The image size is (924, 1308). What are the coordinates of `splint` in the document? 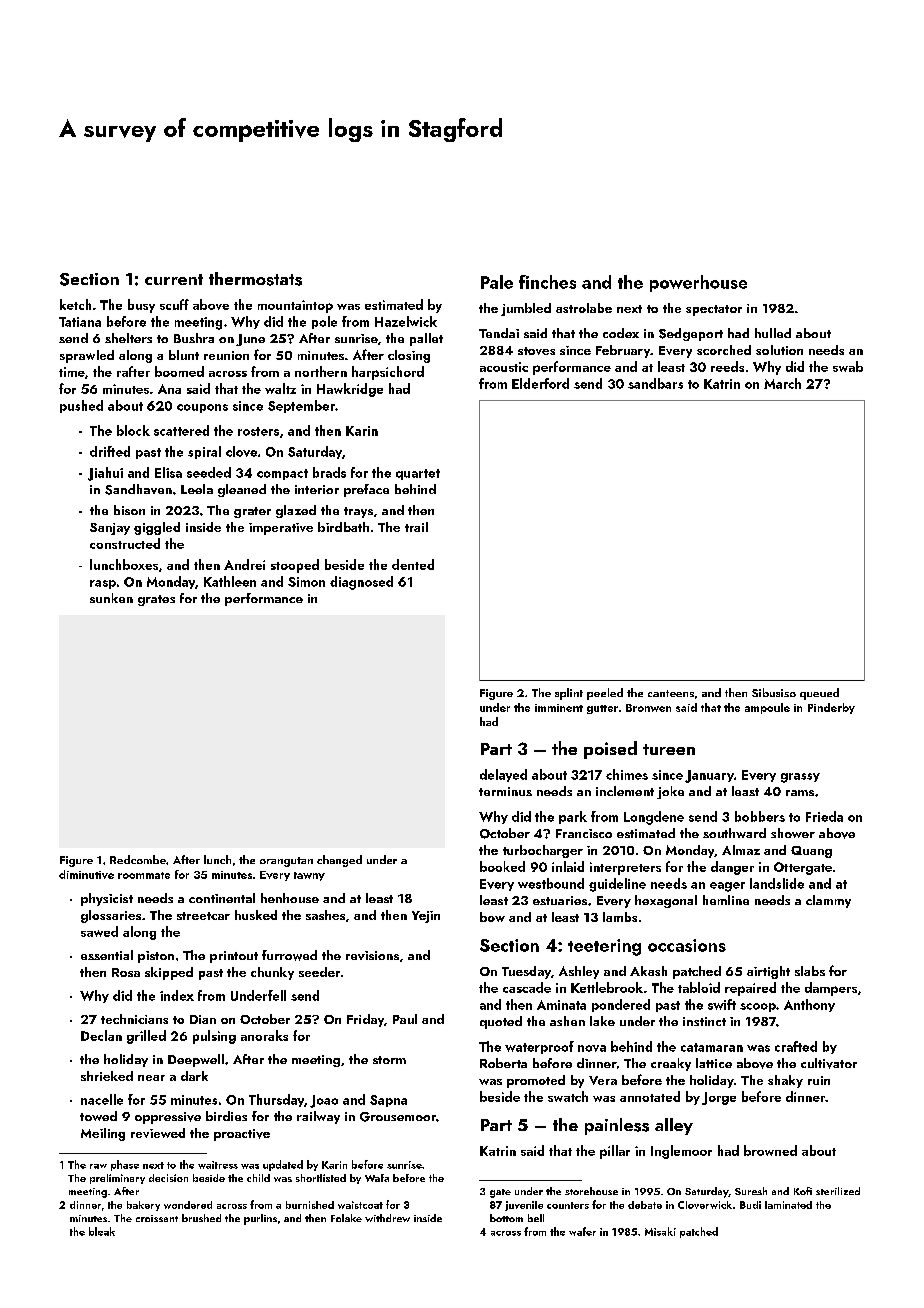 It's located at (569, 694).
